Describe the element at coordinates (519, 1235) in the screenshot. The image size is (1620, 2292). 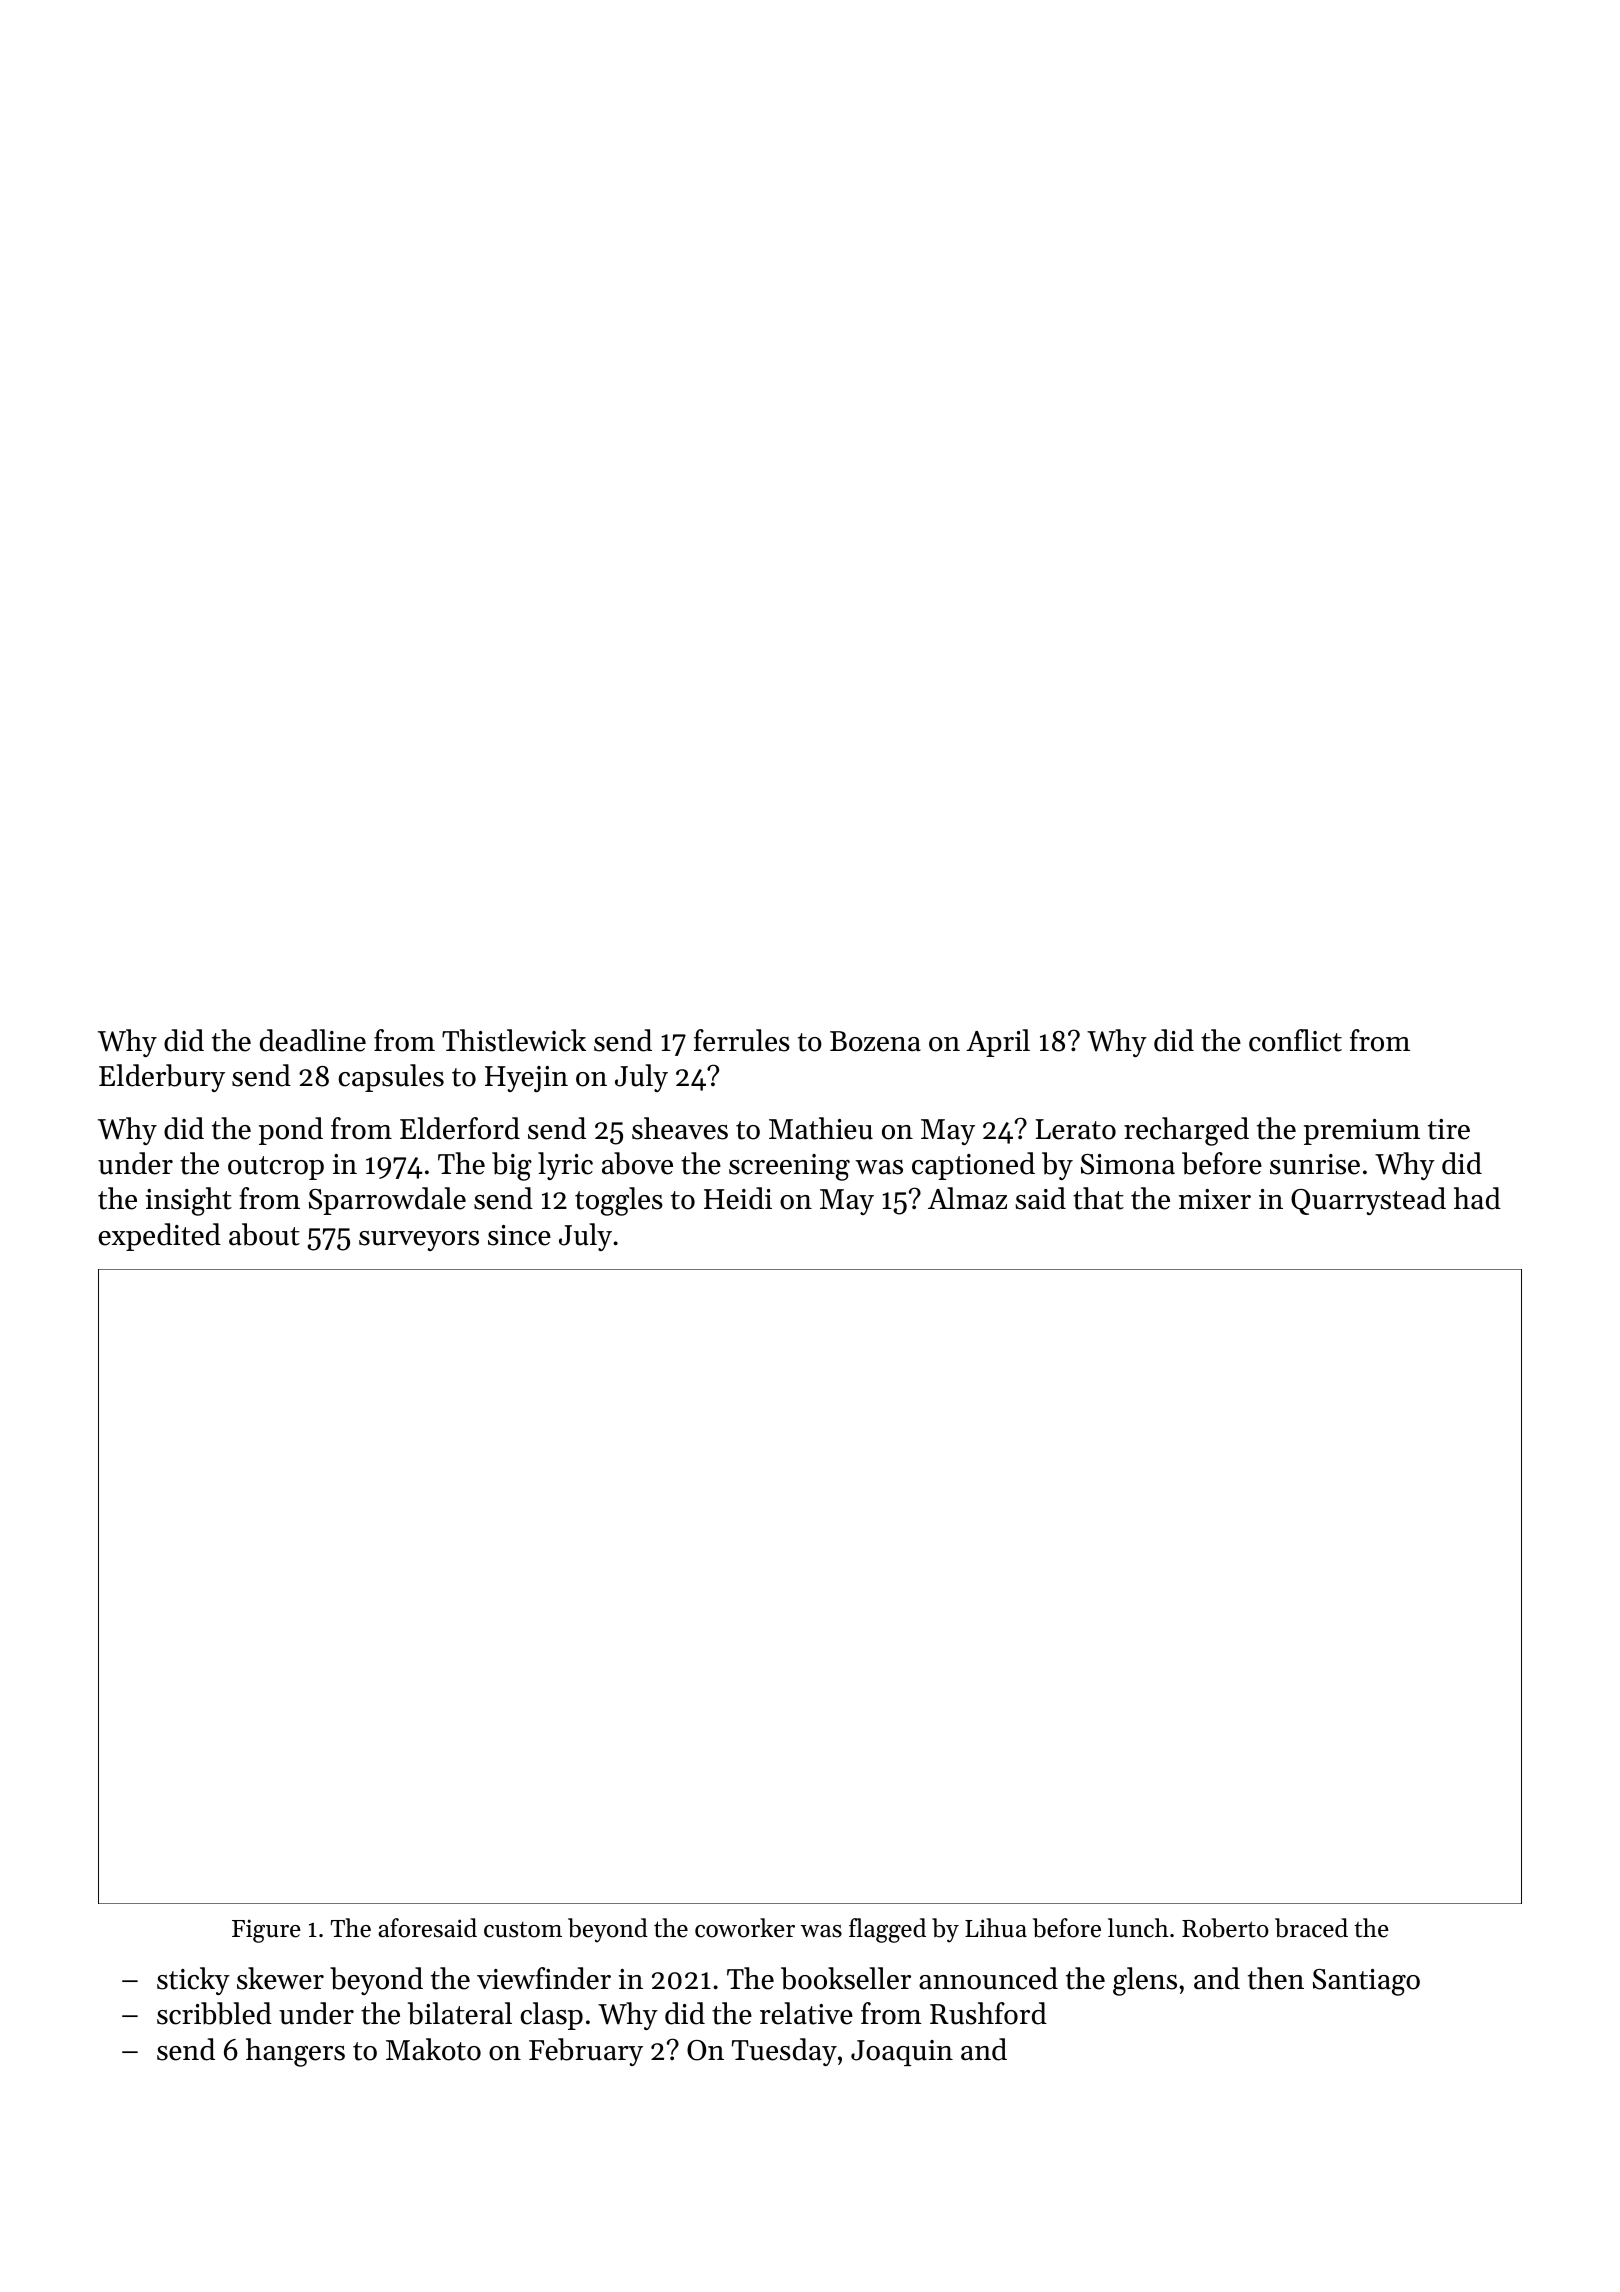
I see `since` at that location.
